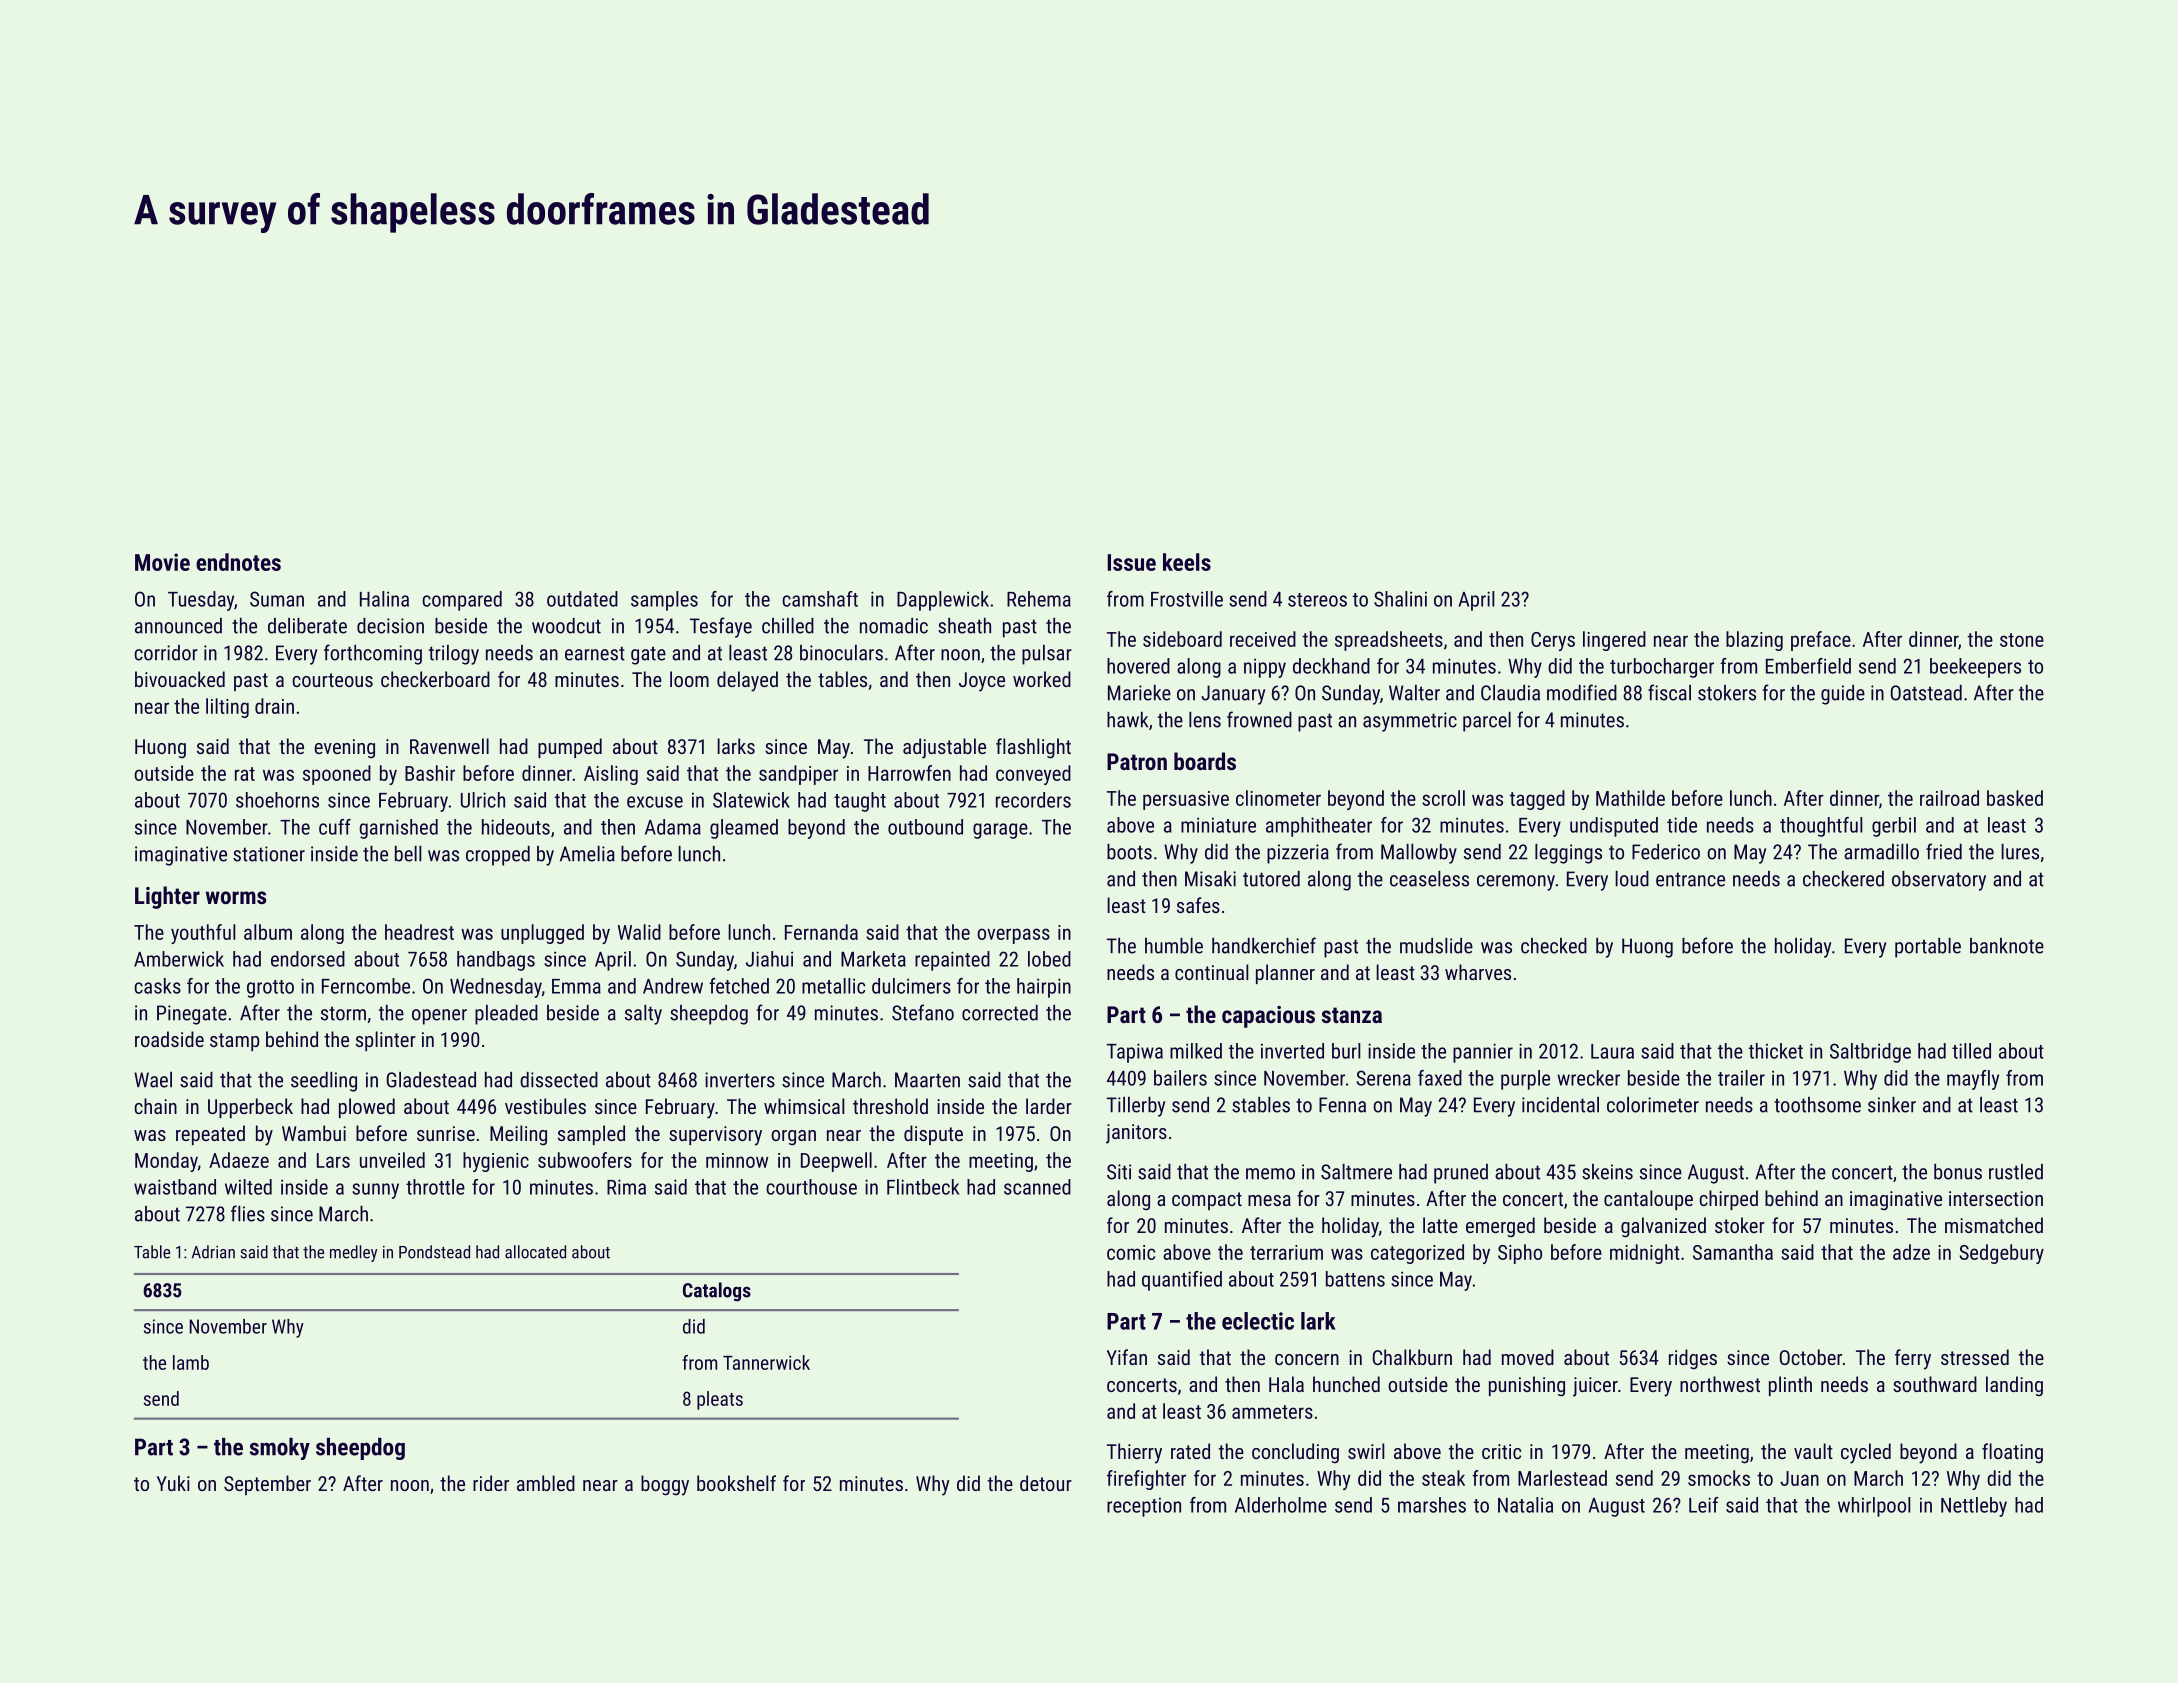 The image size is (2178, 1683). What do you see at coordinates (673, 986) in the screenshot?
I see `Andrew` at bounding box center [673, 986].
